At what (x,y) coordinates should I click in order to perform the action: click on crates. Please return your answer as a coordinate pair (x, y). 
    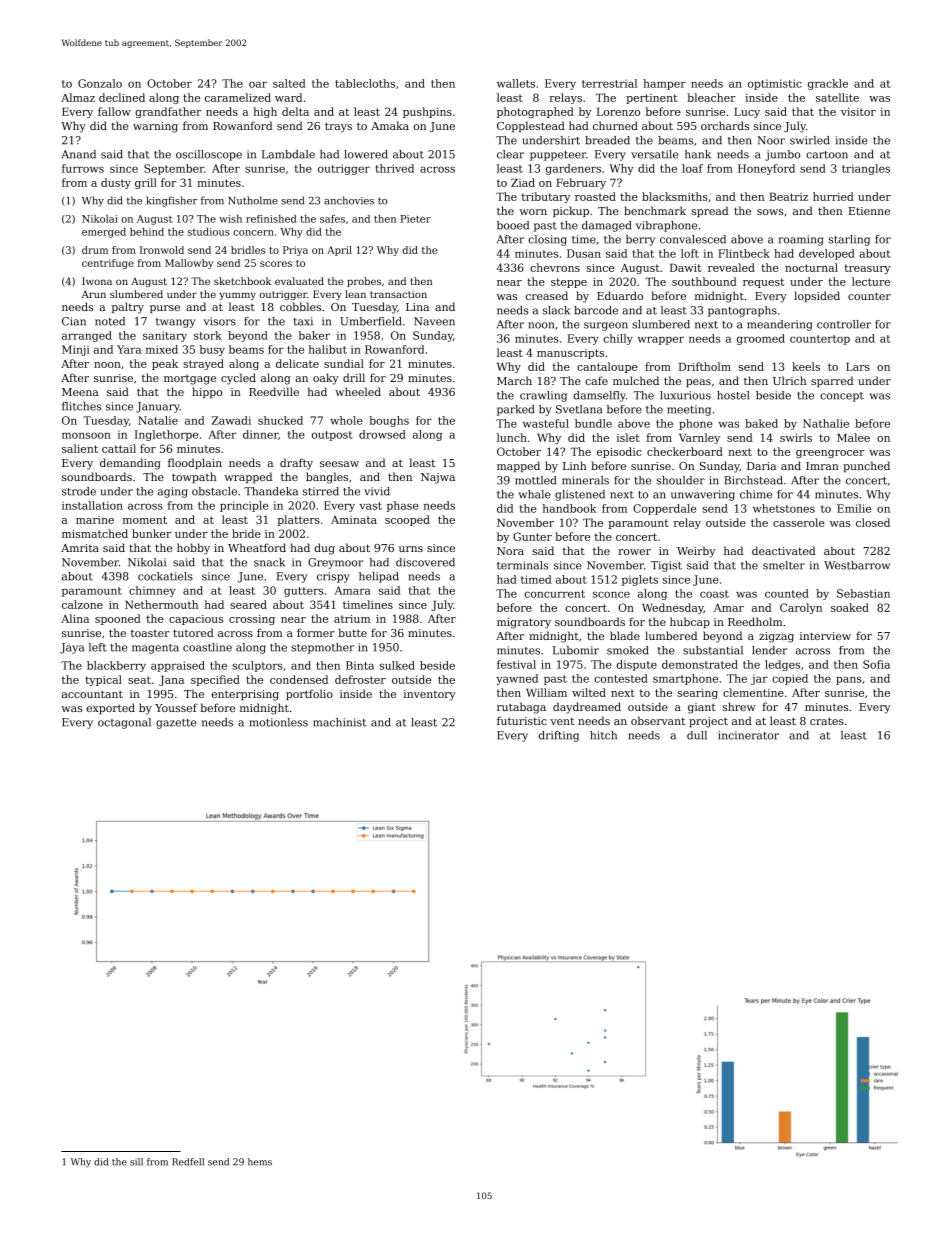
    Looking at the image, I should click on (827, 721).
